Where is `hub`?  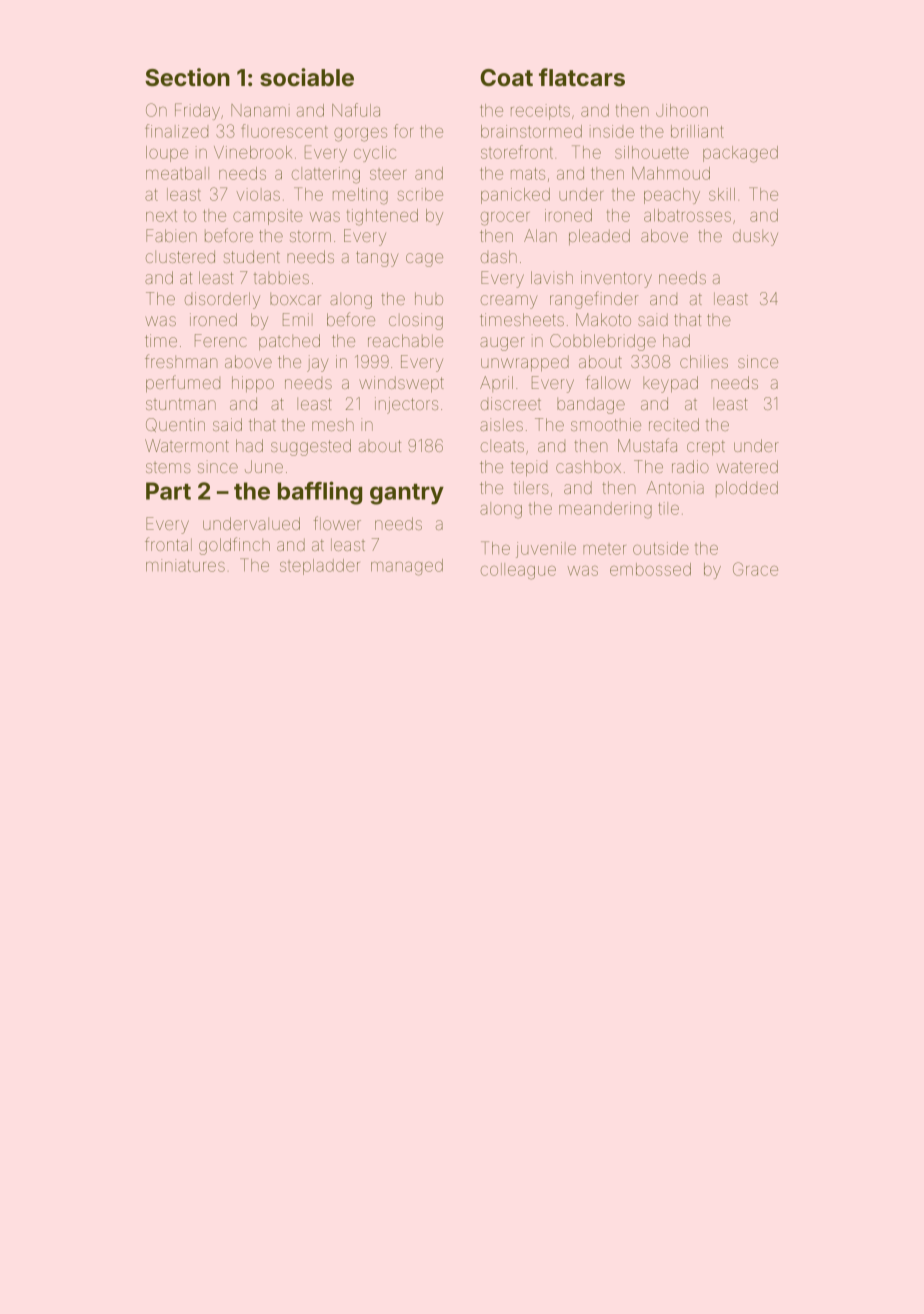
hub is located at coordinates (429, 298).
